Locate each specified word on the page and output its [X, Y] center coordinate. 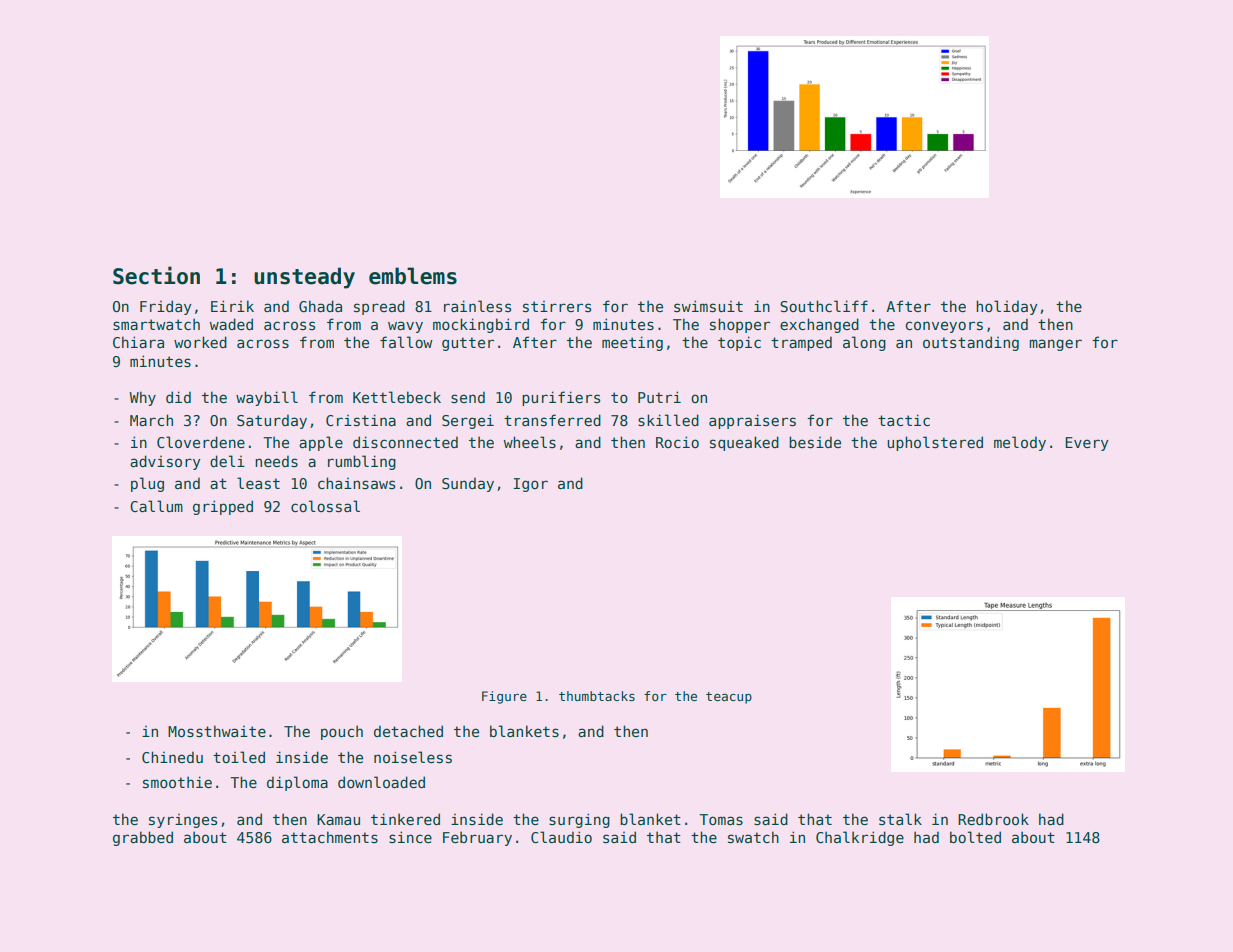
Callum [156, 506]
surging [579, 820]
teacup [729, 698]
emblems [413, 276]
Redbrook [993, 819]
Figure [504, 697]
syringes [183, 821]
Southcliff [824, 306]
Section [156, 275]
